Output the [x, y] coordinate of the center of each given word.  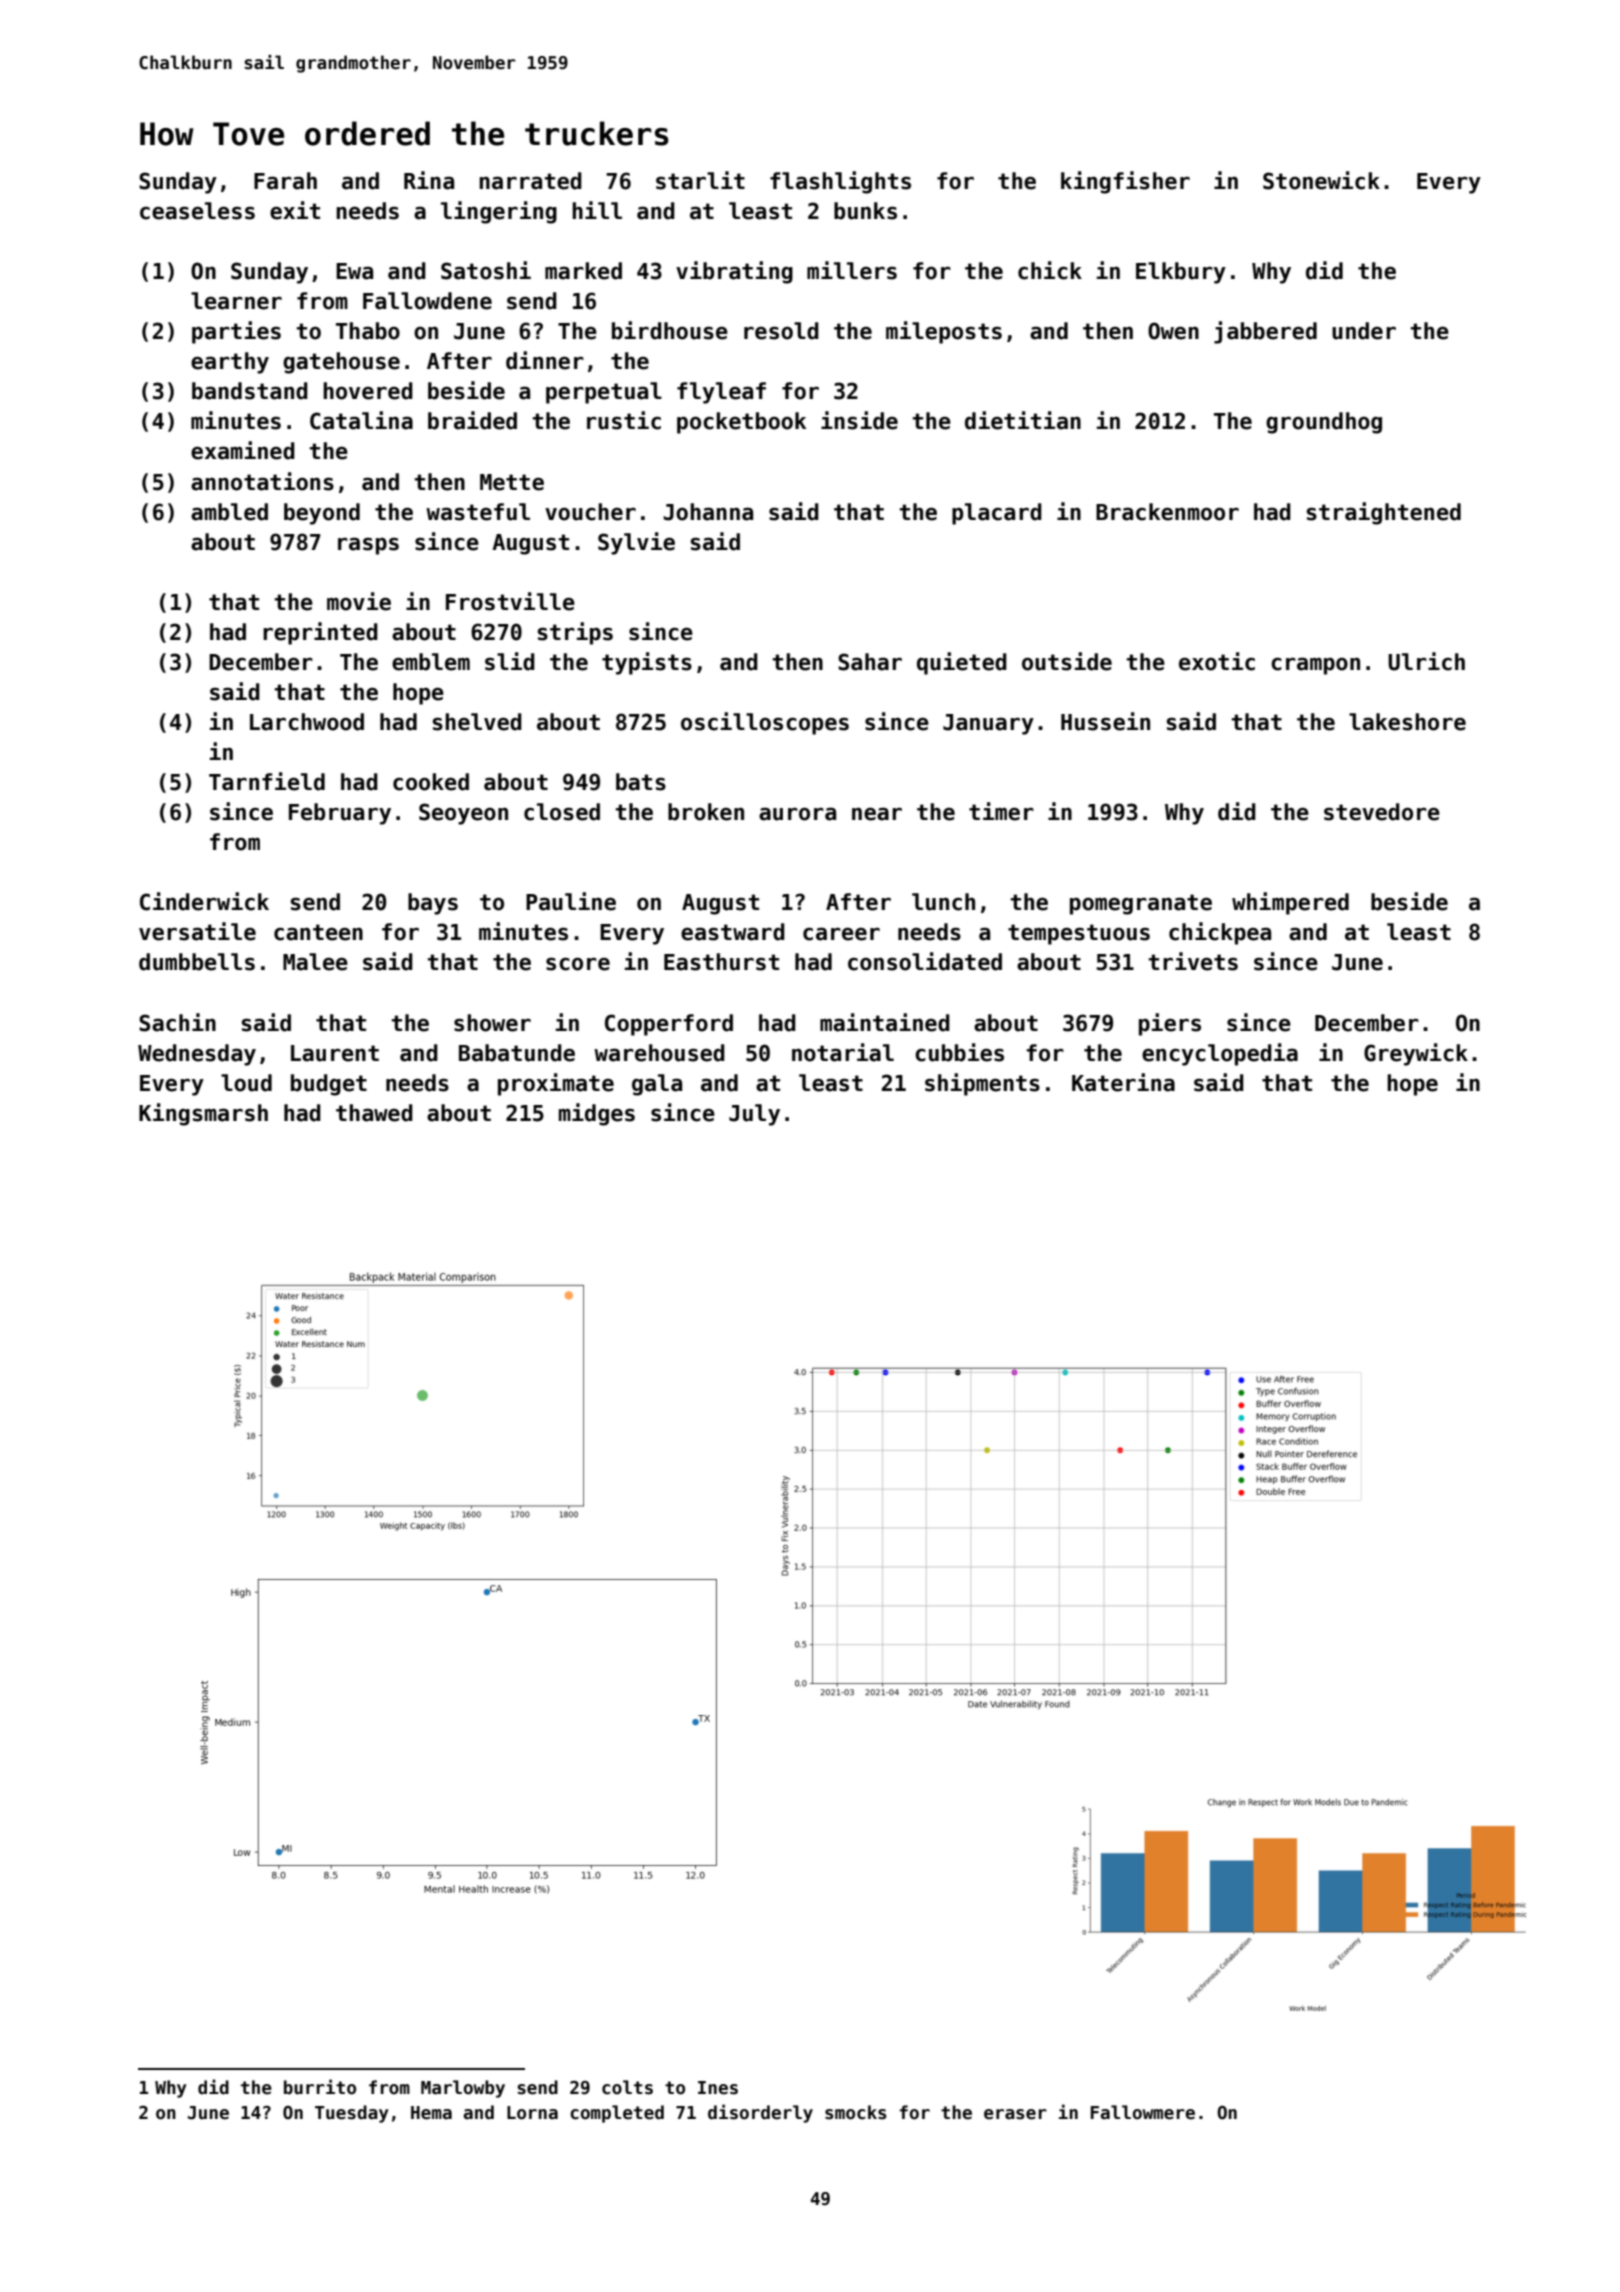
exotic [1217, 661]
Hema [431, 2113]
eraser [1015, 2114]
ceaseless [197, 211]
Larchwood [307, 722]
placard [997, 514]
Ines [718, 2088]
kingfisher [1125, 182]
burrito [320, 2087]
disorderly [760, 2113]
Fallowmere [1143, 2112]
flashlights [840, 182]
